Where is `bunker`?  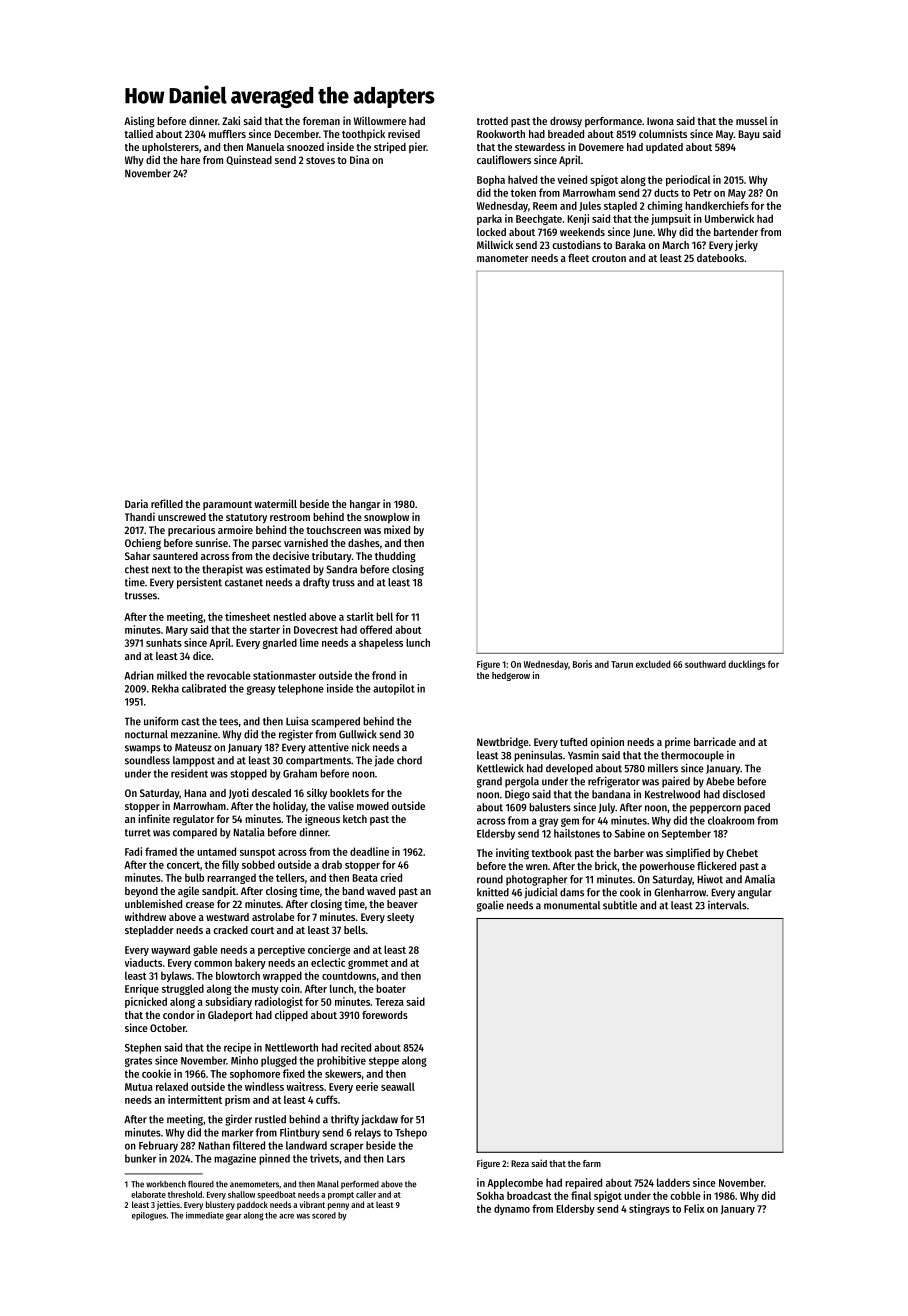
bunker is located at coordinates (140, 1158).
